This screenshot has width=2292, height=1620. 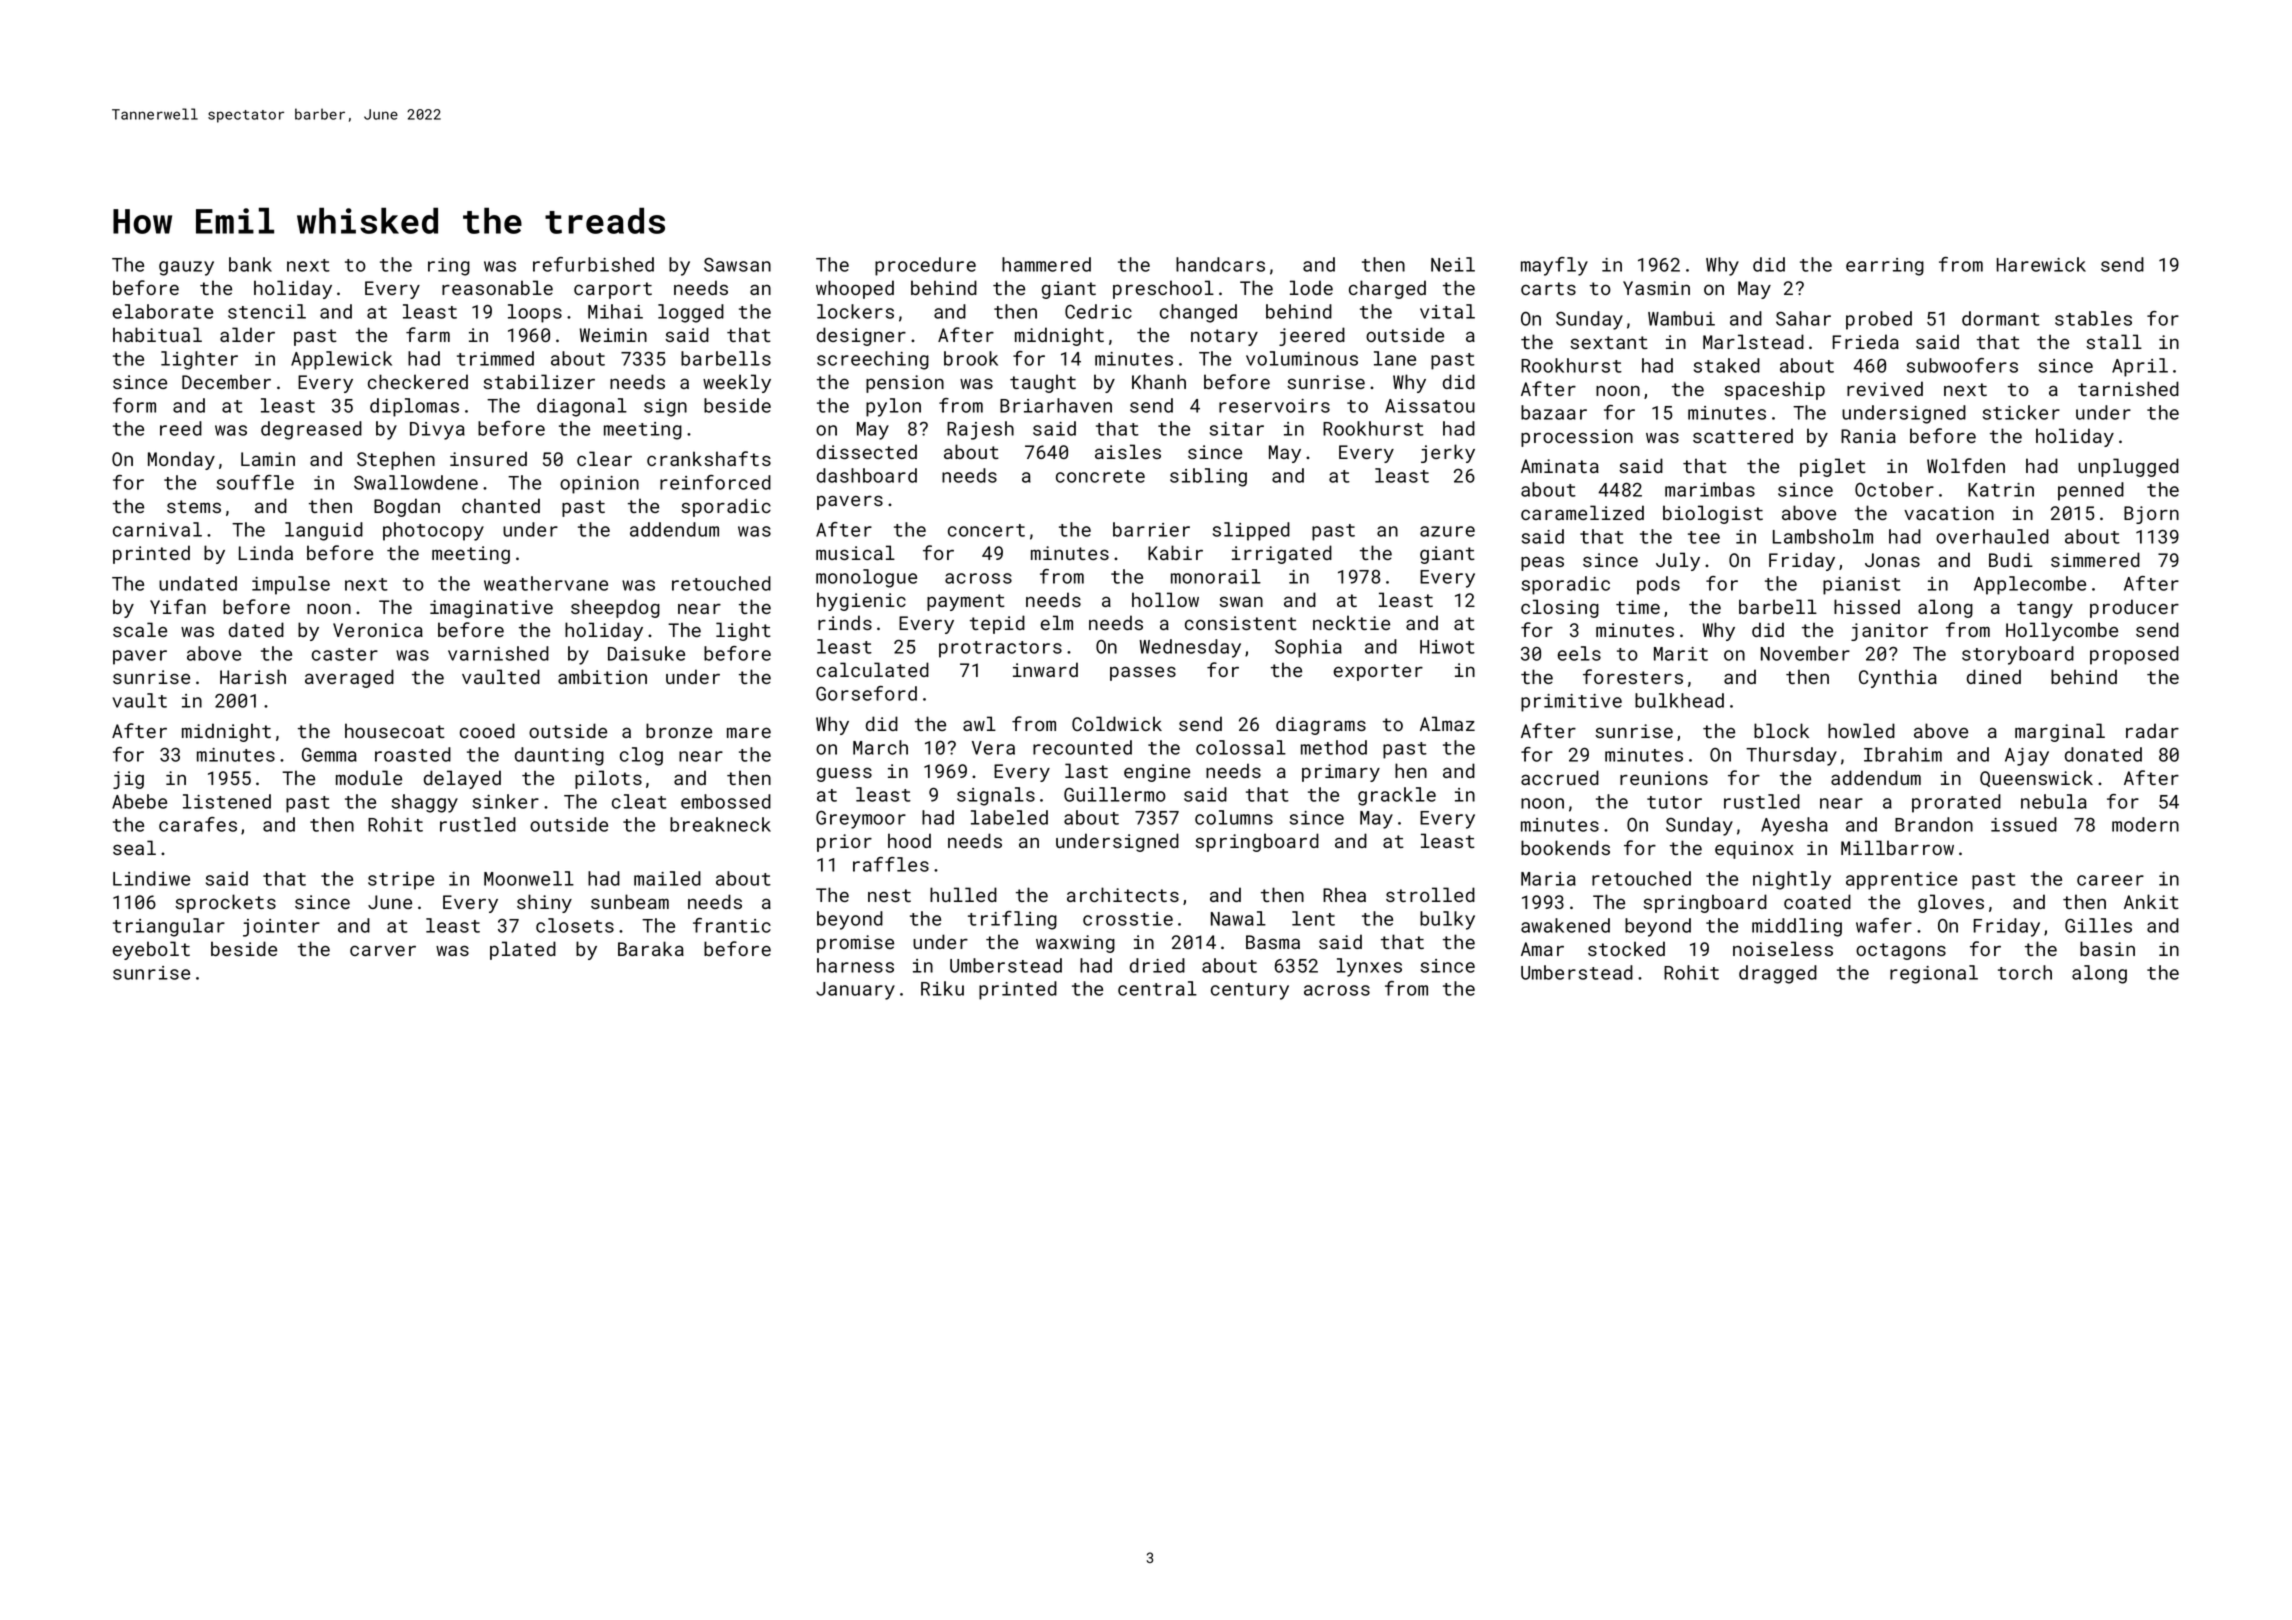 What do you see at coordinates (1224, 337) in the screenshot?
I see `notary` at bounding box center [1224, 337].
